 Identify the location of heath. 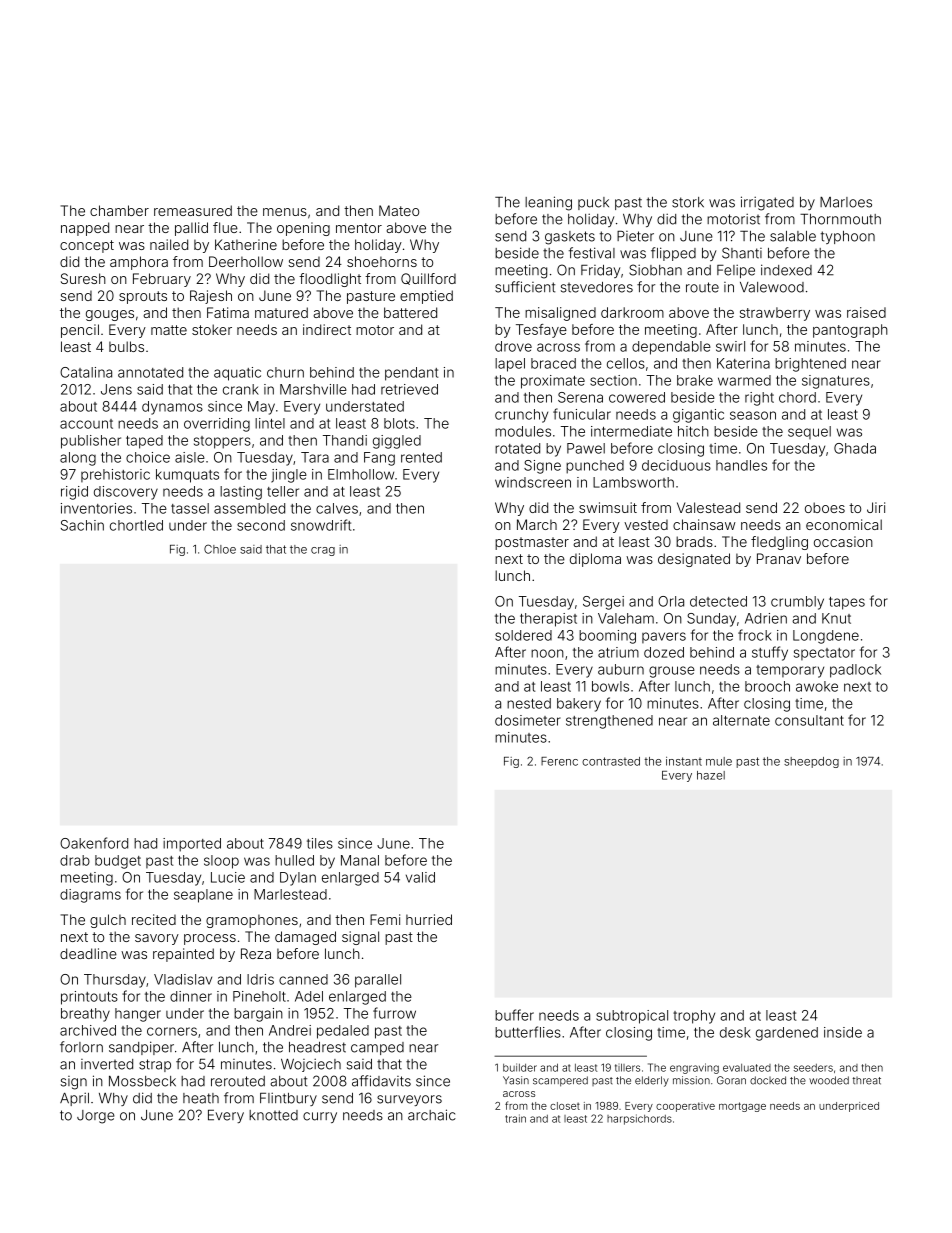
(201, 1098).
